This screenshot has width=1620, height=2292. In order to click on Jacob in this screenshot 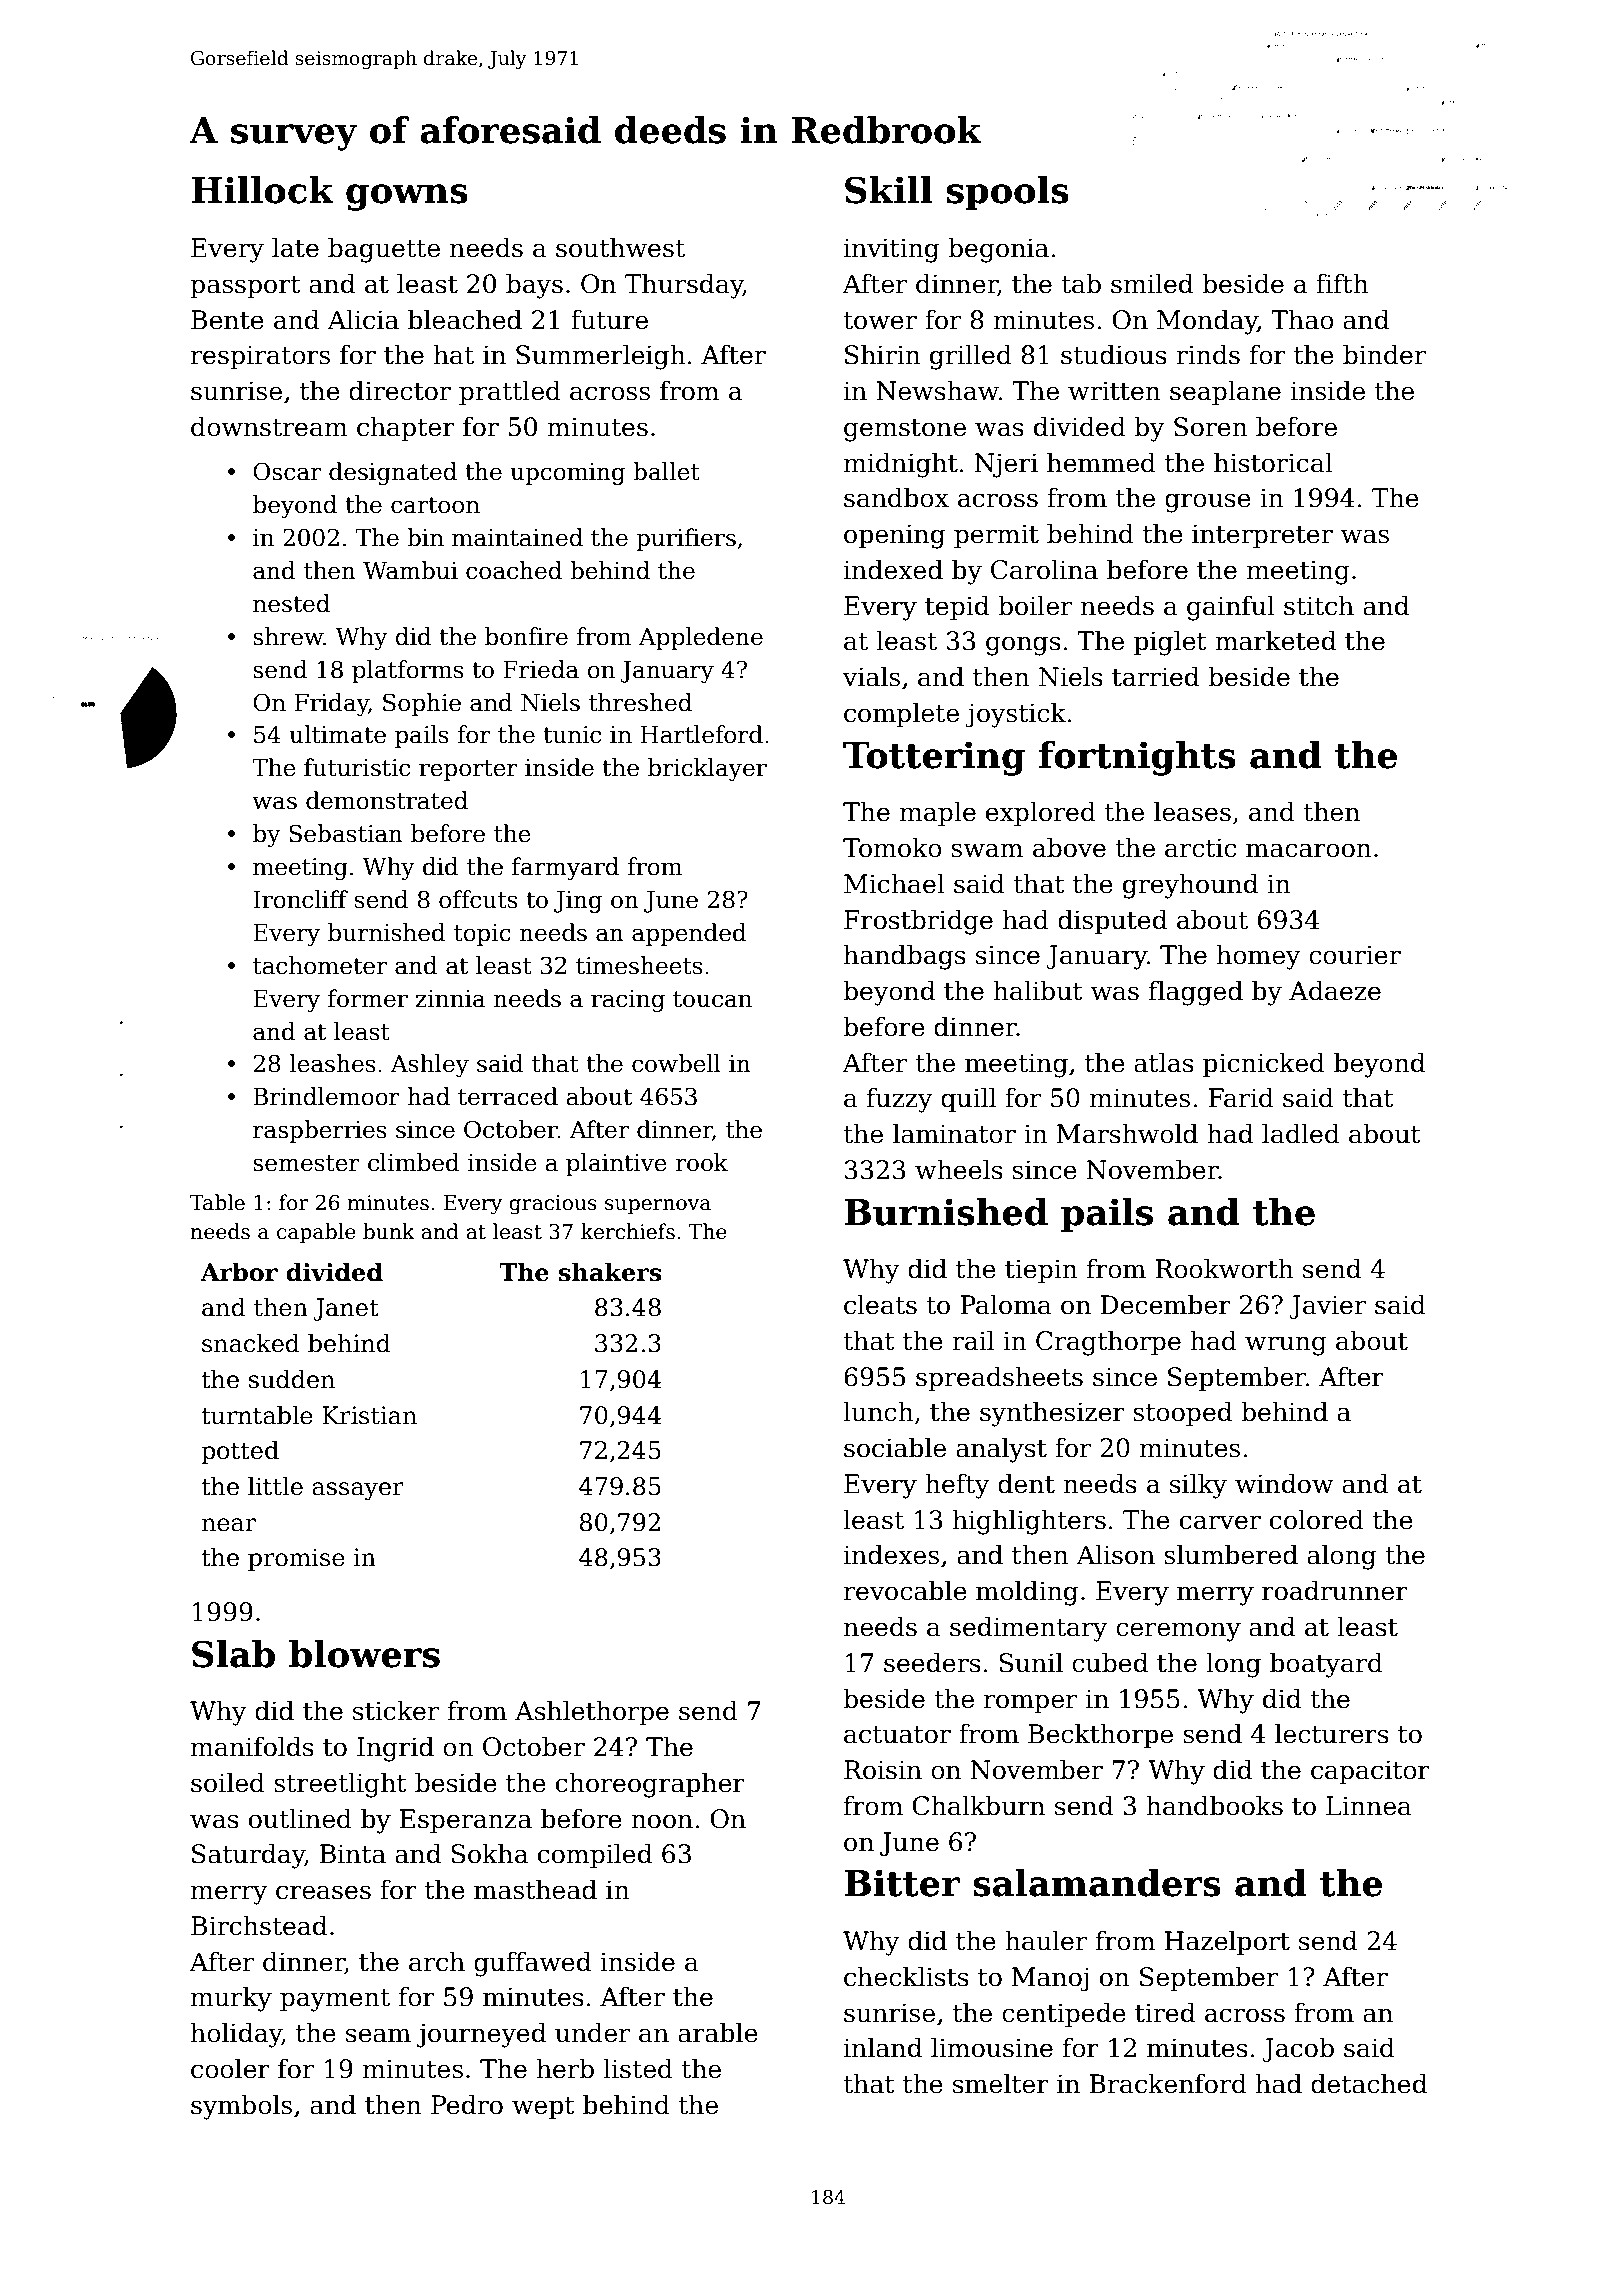, I will do `click(1298, 2049)`.
